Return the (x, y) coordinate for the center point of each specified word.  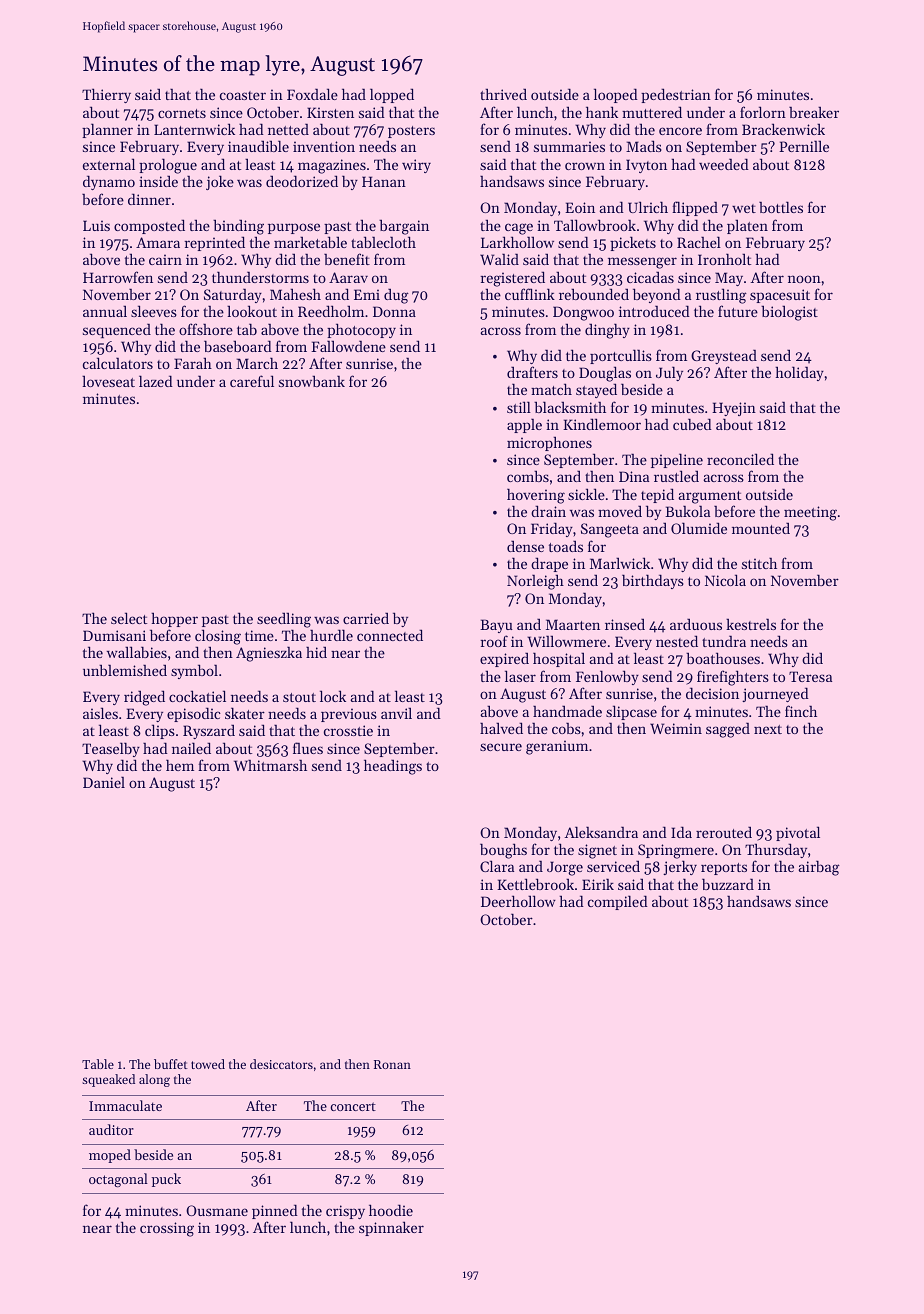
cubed (692, 424)
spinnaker (391, 1228)
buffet (171, 1064)
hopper (174, 620)
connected (390, 635)
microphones (549, 444)
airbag (819, 868)
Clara (497, 866)
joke (220, 182)
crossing (167, 1229)
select (129, 618)
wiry (416, 166)
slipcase (631, 712)
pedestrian (676, 95)
